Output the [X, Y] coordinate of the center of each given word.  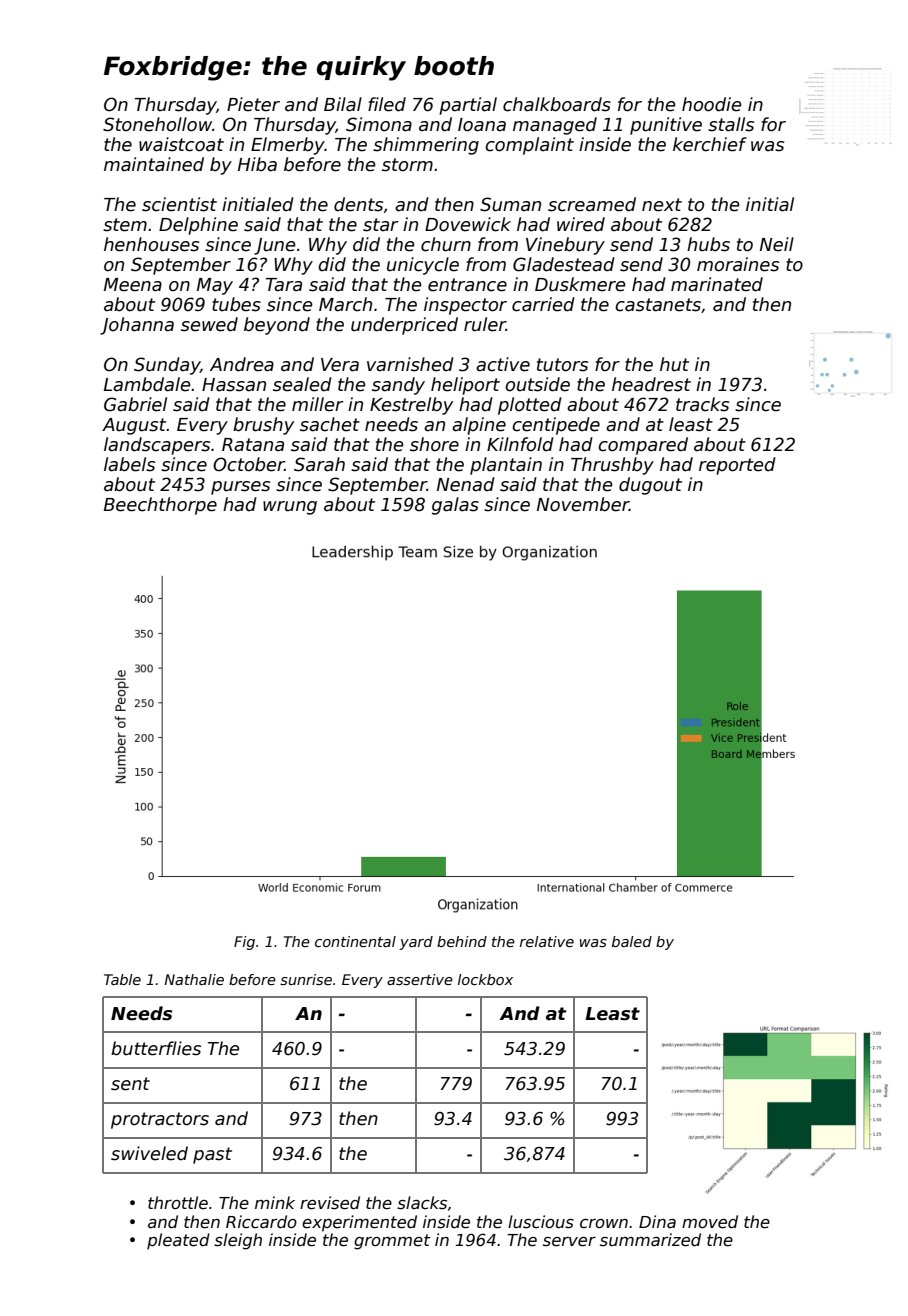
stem [125, 225]
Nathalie [194, 979]
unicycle [423, 266]
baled [632, 941]
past [212, 1155]
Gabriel [135, 404]
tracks [702, 404]
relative [547, 941]
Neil [777, 244]
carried [543, 304]
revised [330, 1203]
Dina [657, 1221]
